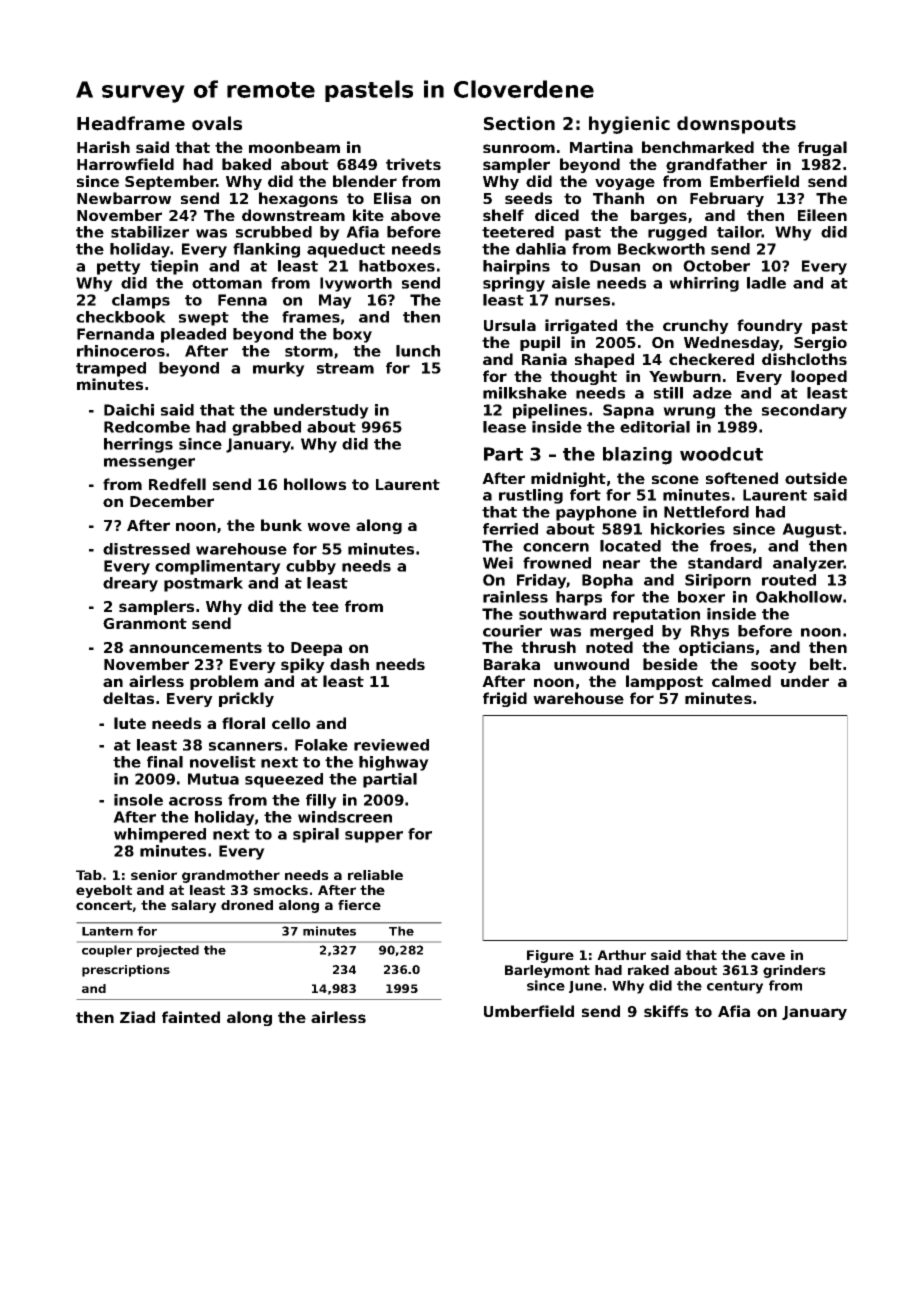 Image resolution: width=924 pixels, height=1311 pixels. What do you see at coordinates (145, 623) in the document?
I see `Granmont` at bounding box center [145, 623].
